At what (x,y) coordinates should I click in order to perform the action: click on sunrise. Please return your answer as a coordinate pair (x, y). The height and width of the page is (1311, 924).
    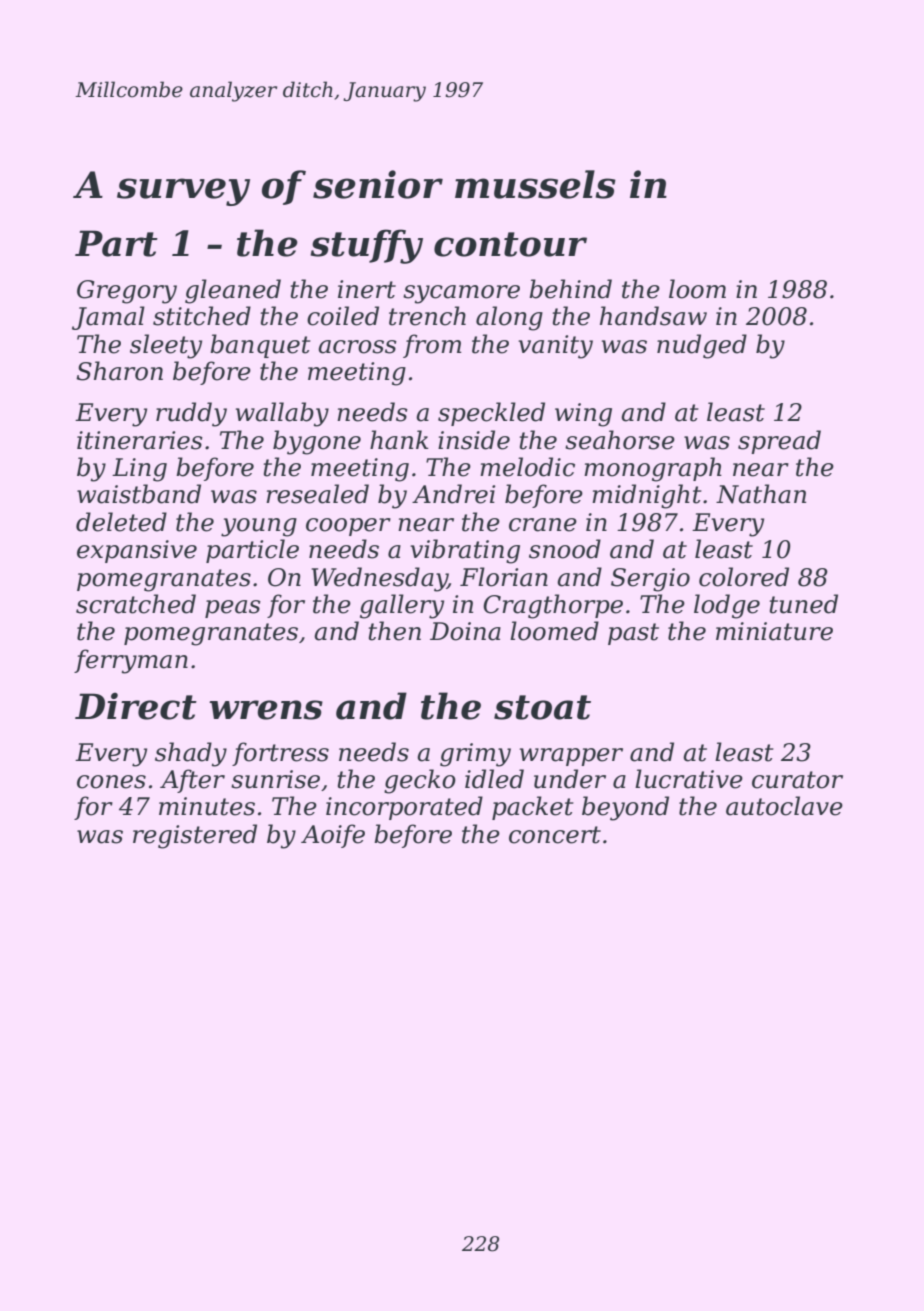
    Looking at the image, I should click on (275, 779).
